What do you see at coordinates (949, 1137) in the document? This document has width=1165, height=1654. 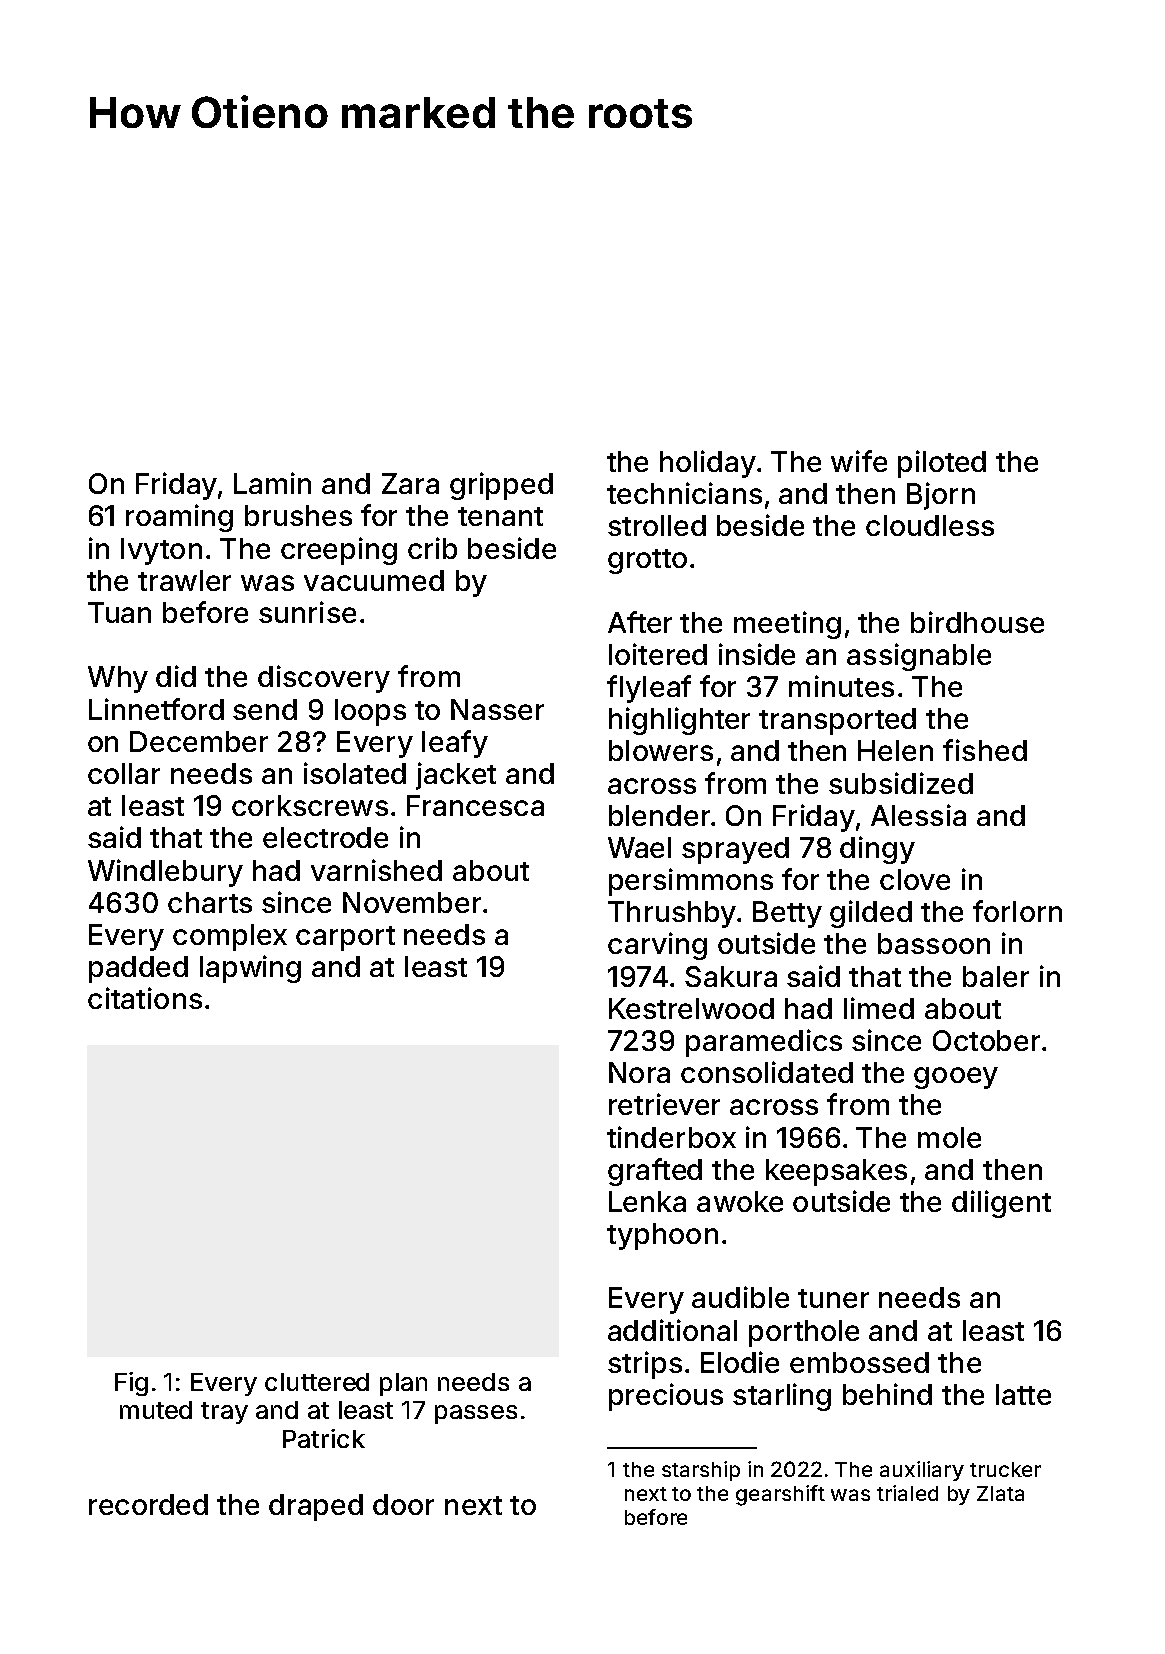 I see `mole` at bounding box center [949, 1137].
